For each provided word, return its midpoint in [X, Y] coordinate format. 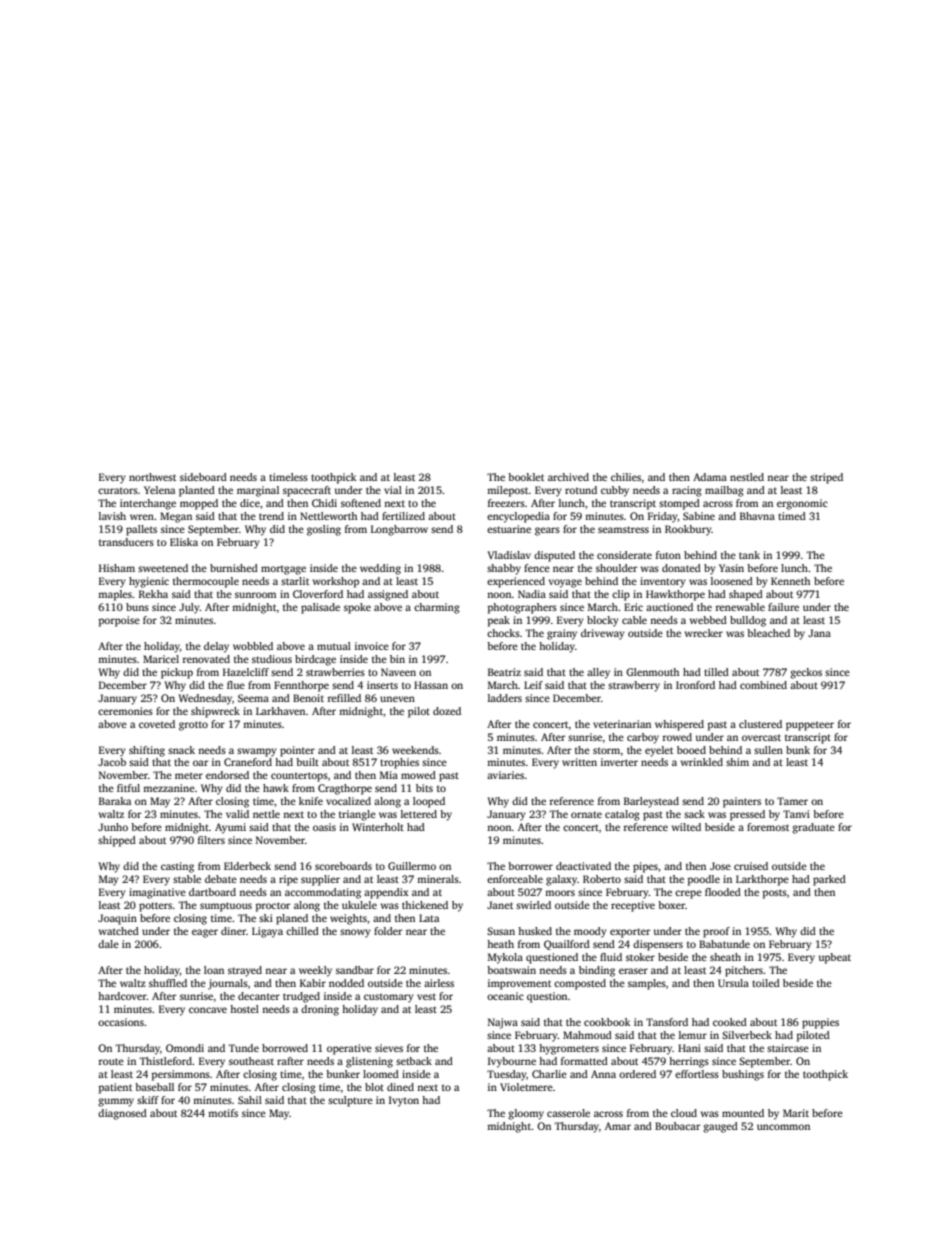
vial [393, 490]
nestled [747, 477]
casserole [568, 1113]
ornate [586, 814]
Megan [176, 517]
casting [177, 867]
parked [829, 880]
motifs [223, 1113]
